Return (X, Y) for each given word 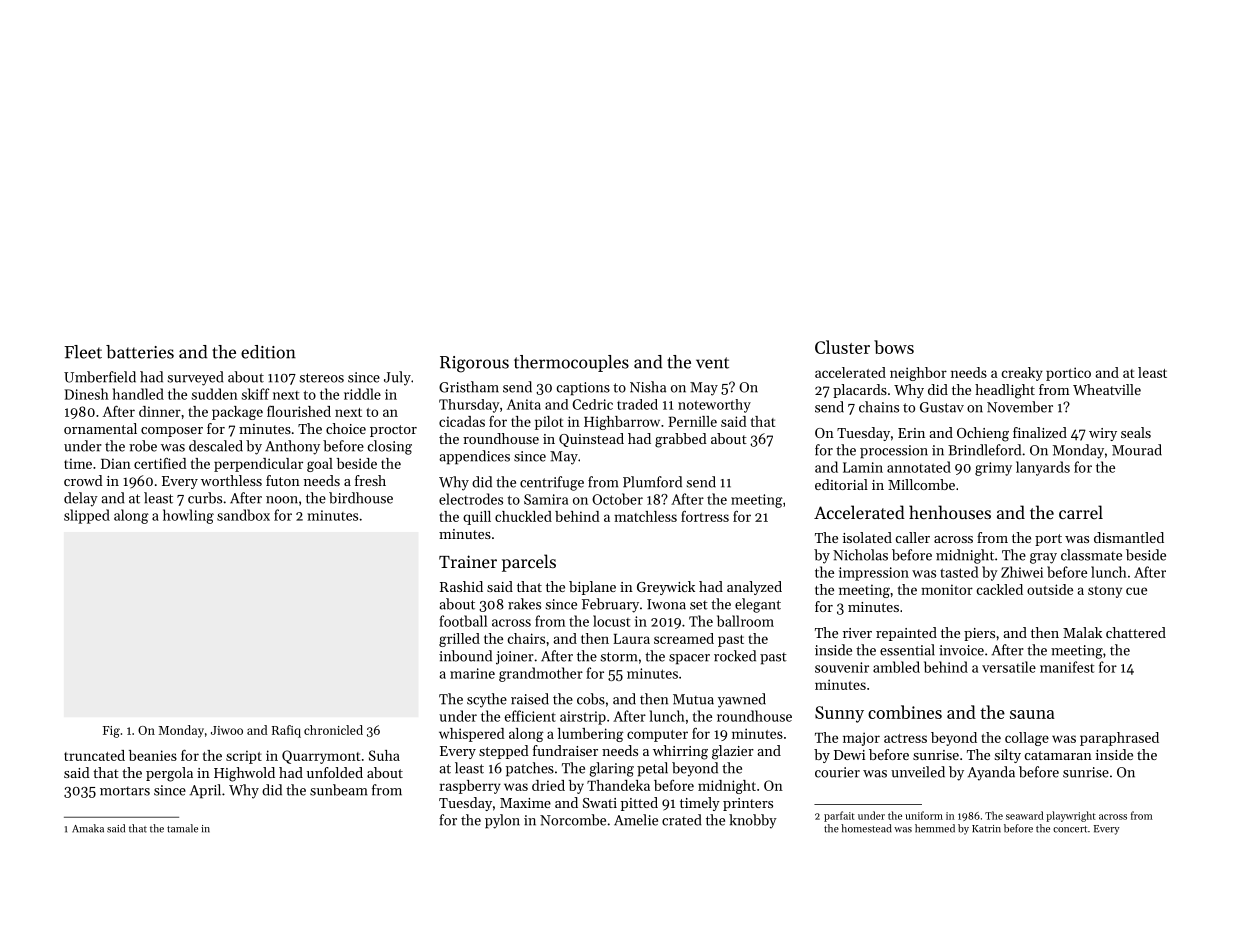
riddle (362, 394)
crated (681, 820)
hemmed (935, 828)
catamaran (1058, 755)
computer (657, 736)
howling (188, 516)
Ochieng (983, 434)
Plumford (652, 482)
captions (583, 389)
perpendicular (258, 465)
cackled (1000, 589)
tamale (182, 828)
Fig (111, 732)
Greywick (666, 588)
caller (913, 537)
